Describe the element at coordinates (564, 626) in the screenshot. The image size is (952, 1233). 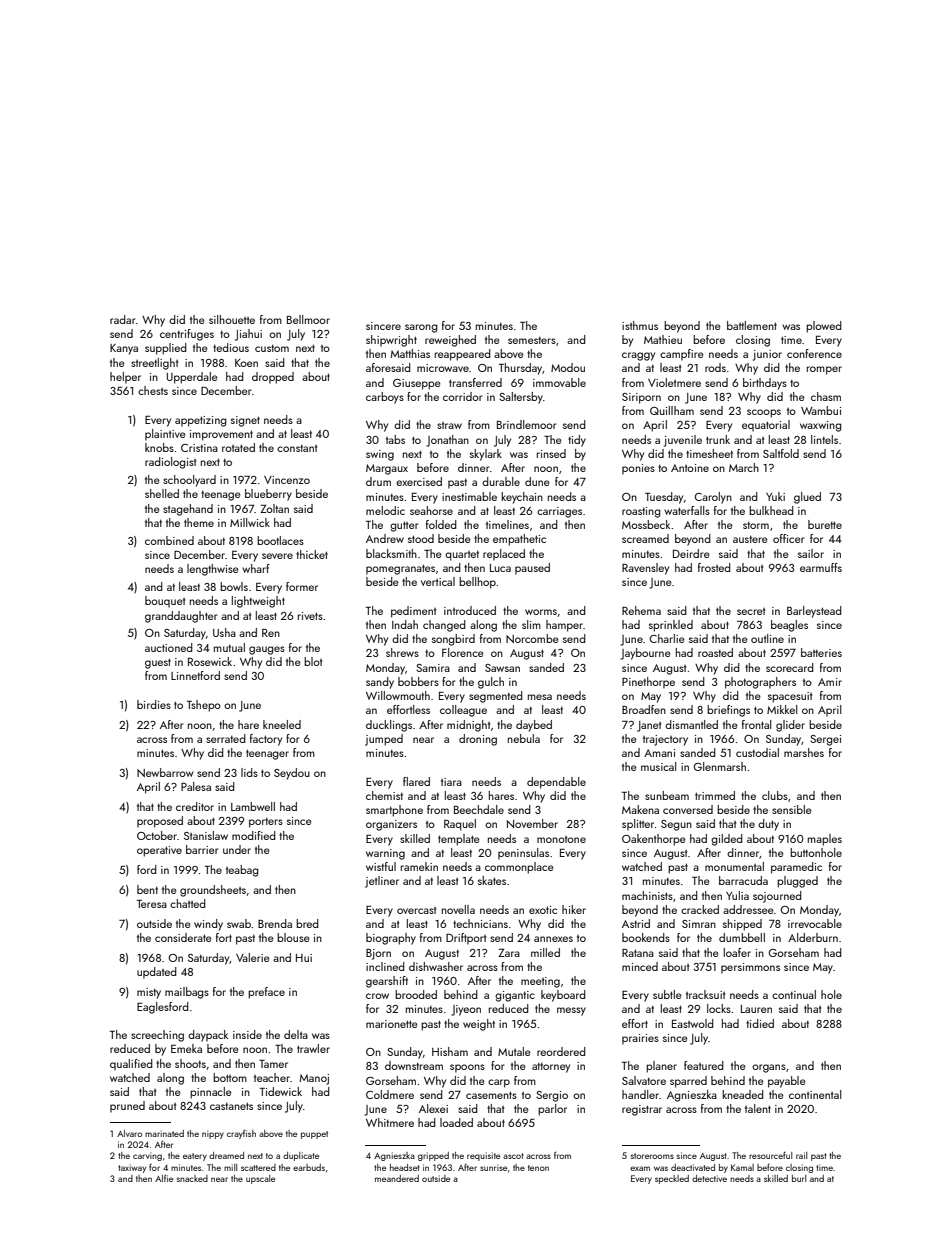
I see `hamper` at that location.
